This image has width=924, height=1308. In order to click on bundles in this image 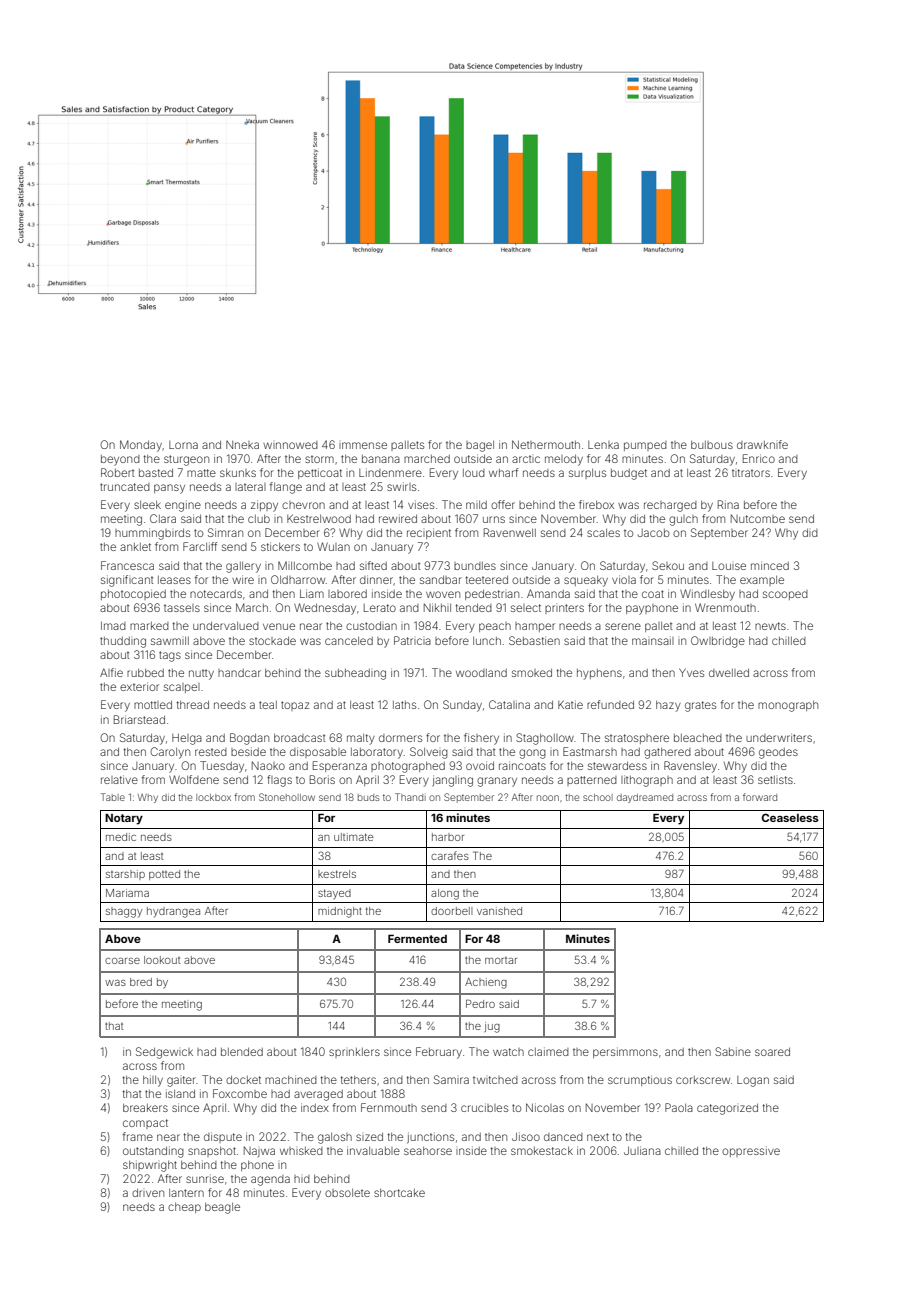, I will do `click(475, 566)`.
